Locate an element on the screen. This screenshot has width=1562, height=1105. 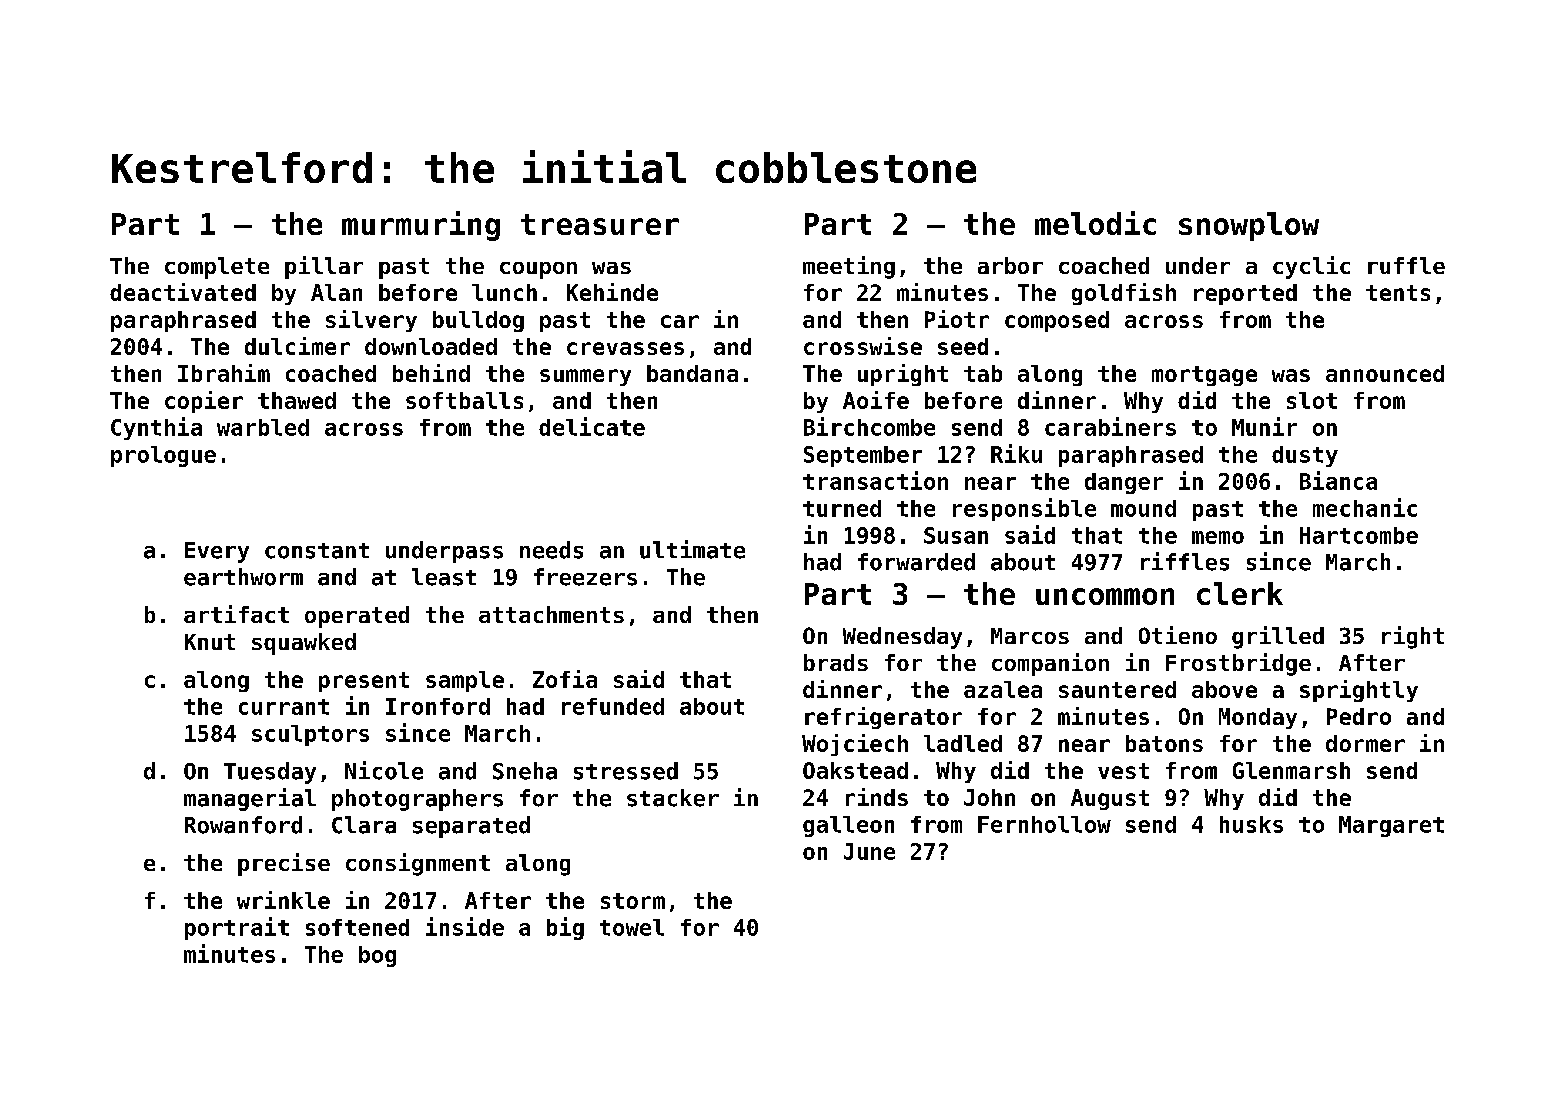
murmuring is located at coordinates (421, 226).
